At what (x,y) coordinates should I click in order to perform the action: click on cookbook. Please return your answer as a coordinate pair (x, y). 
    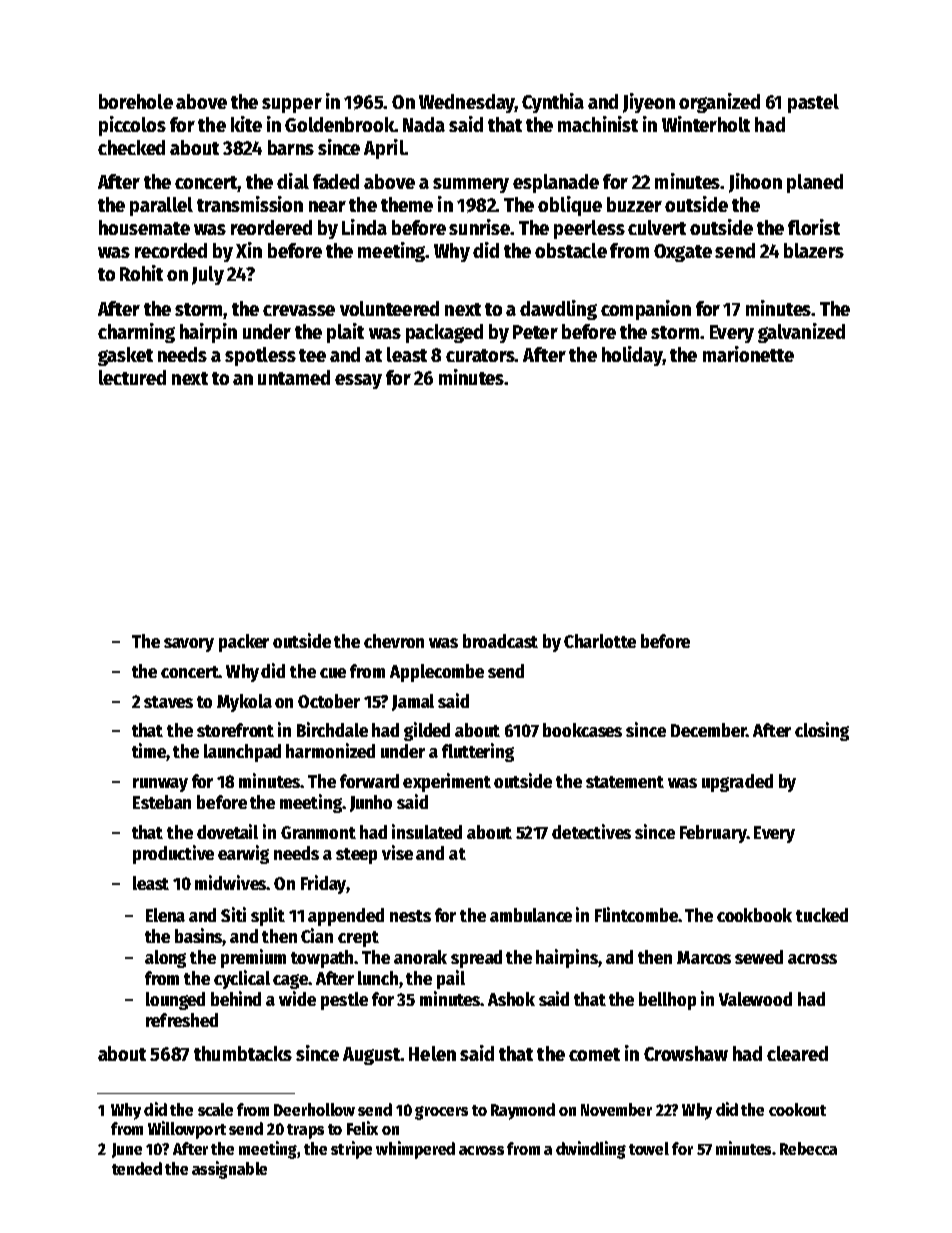
    Looking at the image, I should click on (754, 915).
